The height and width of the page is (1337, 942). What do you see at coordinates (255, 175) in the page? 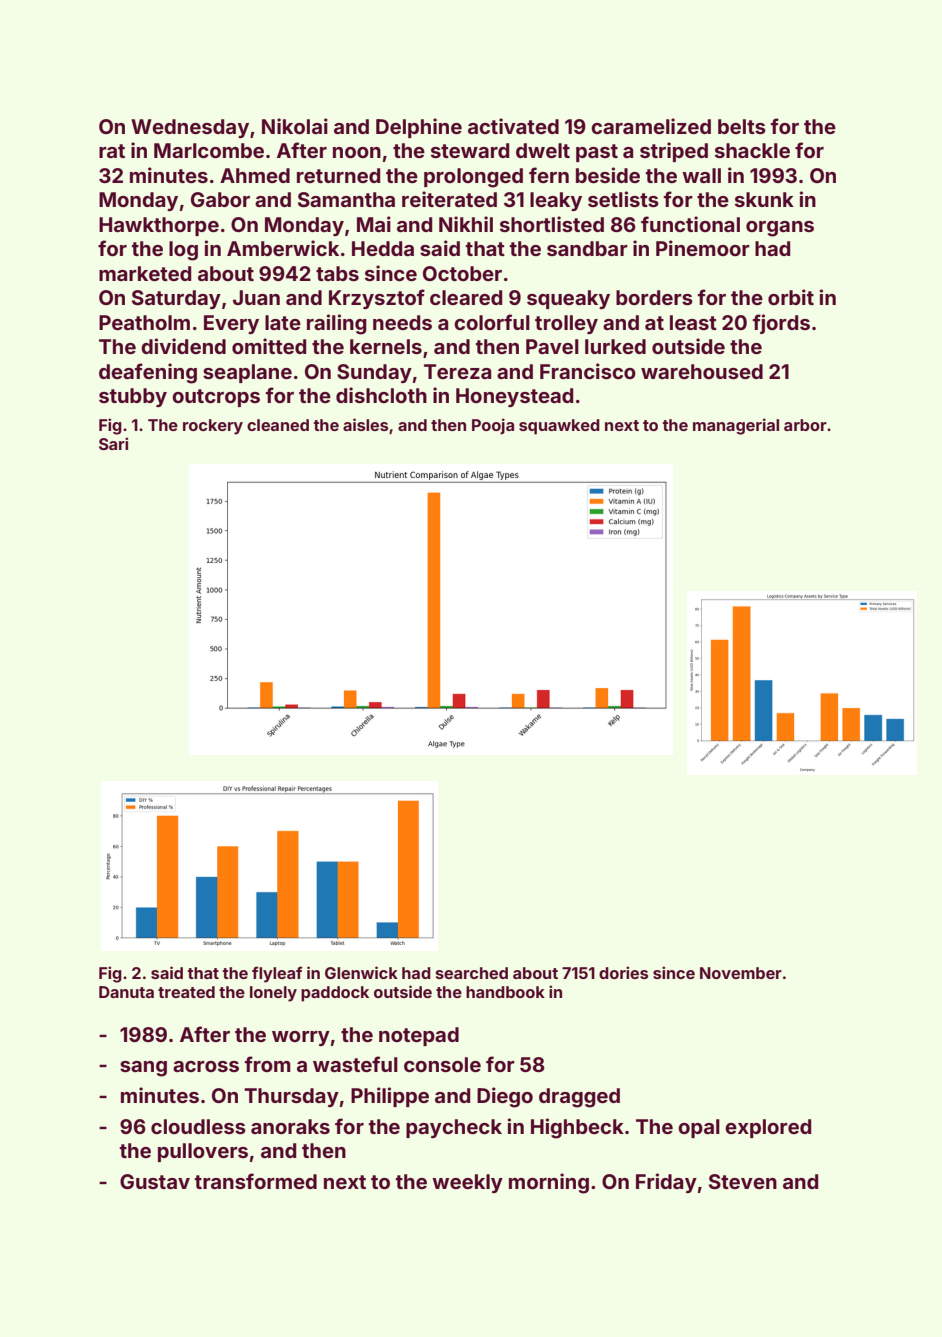
I see `Ahmed` at bounding box center [255, 175].
